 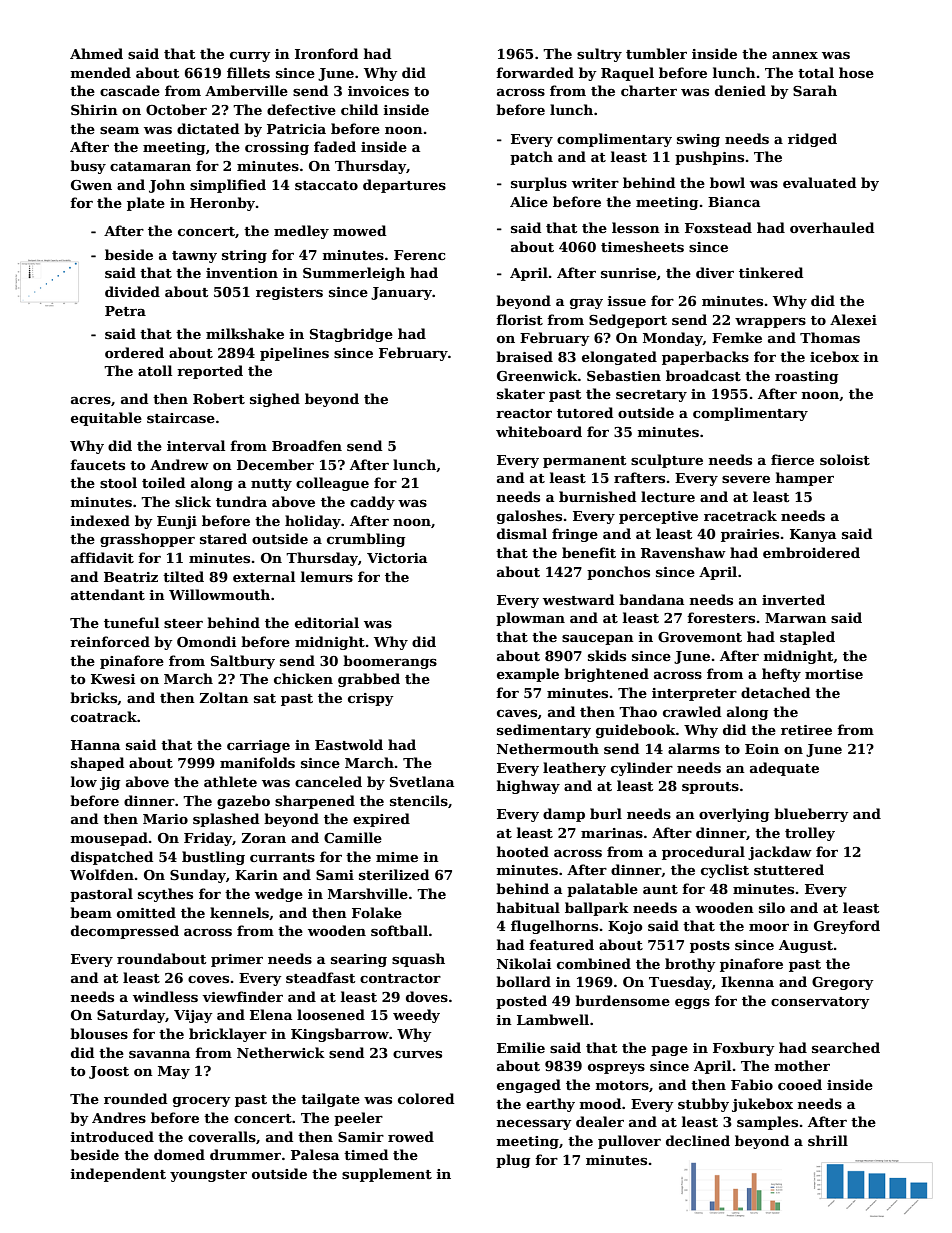 What do you see at coordinates (377, 912) in the page?
I see `Folake` at bounding box center [377, 912].
